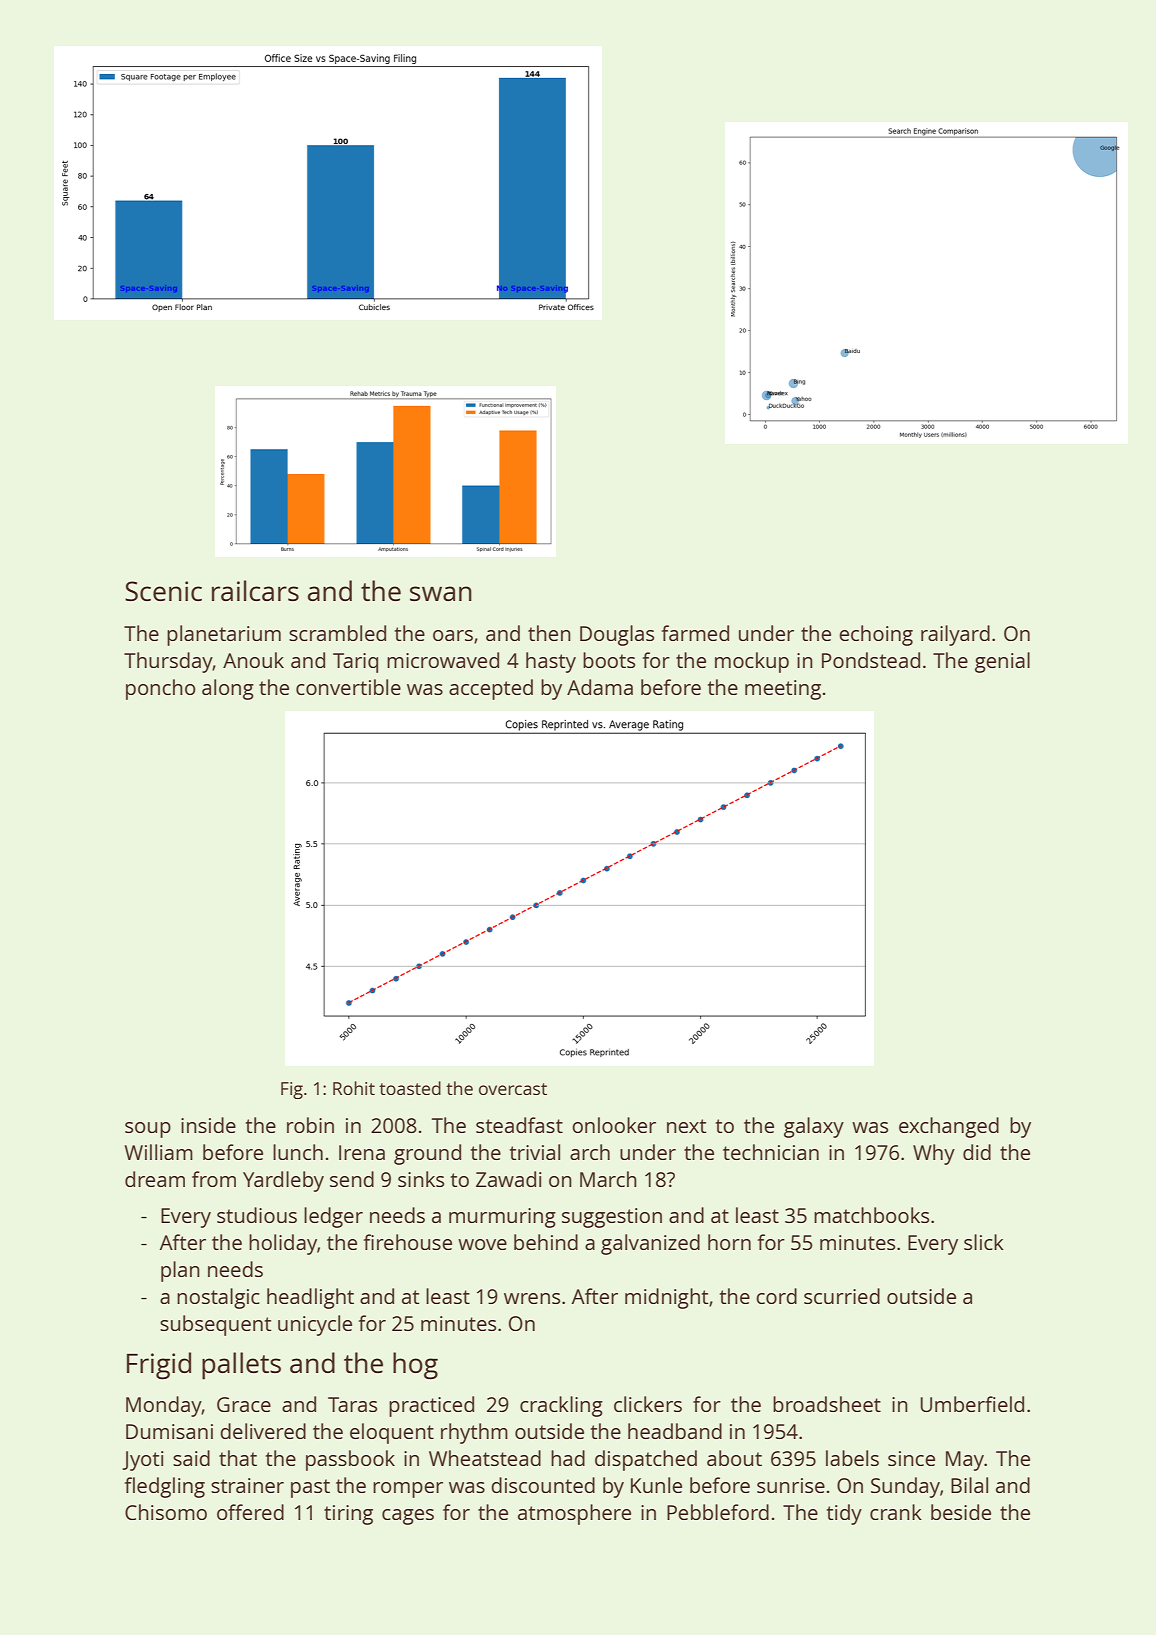 Image resolution: width=1156 pixels, height=1635 pixels. What do you see at coordinates (844, 1514) in the screenshot?
I see `tidy` at bounding box center [844, 1514].
